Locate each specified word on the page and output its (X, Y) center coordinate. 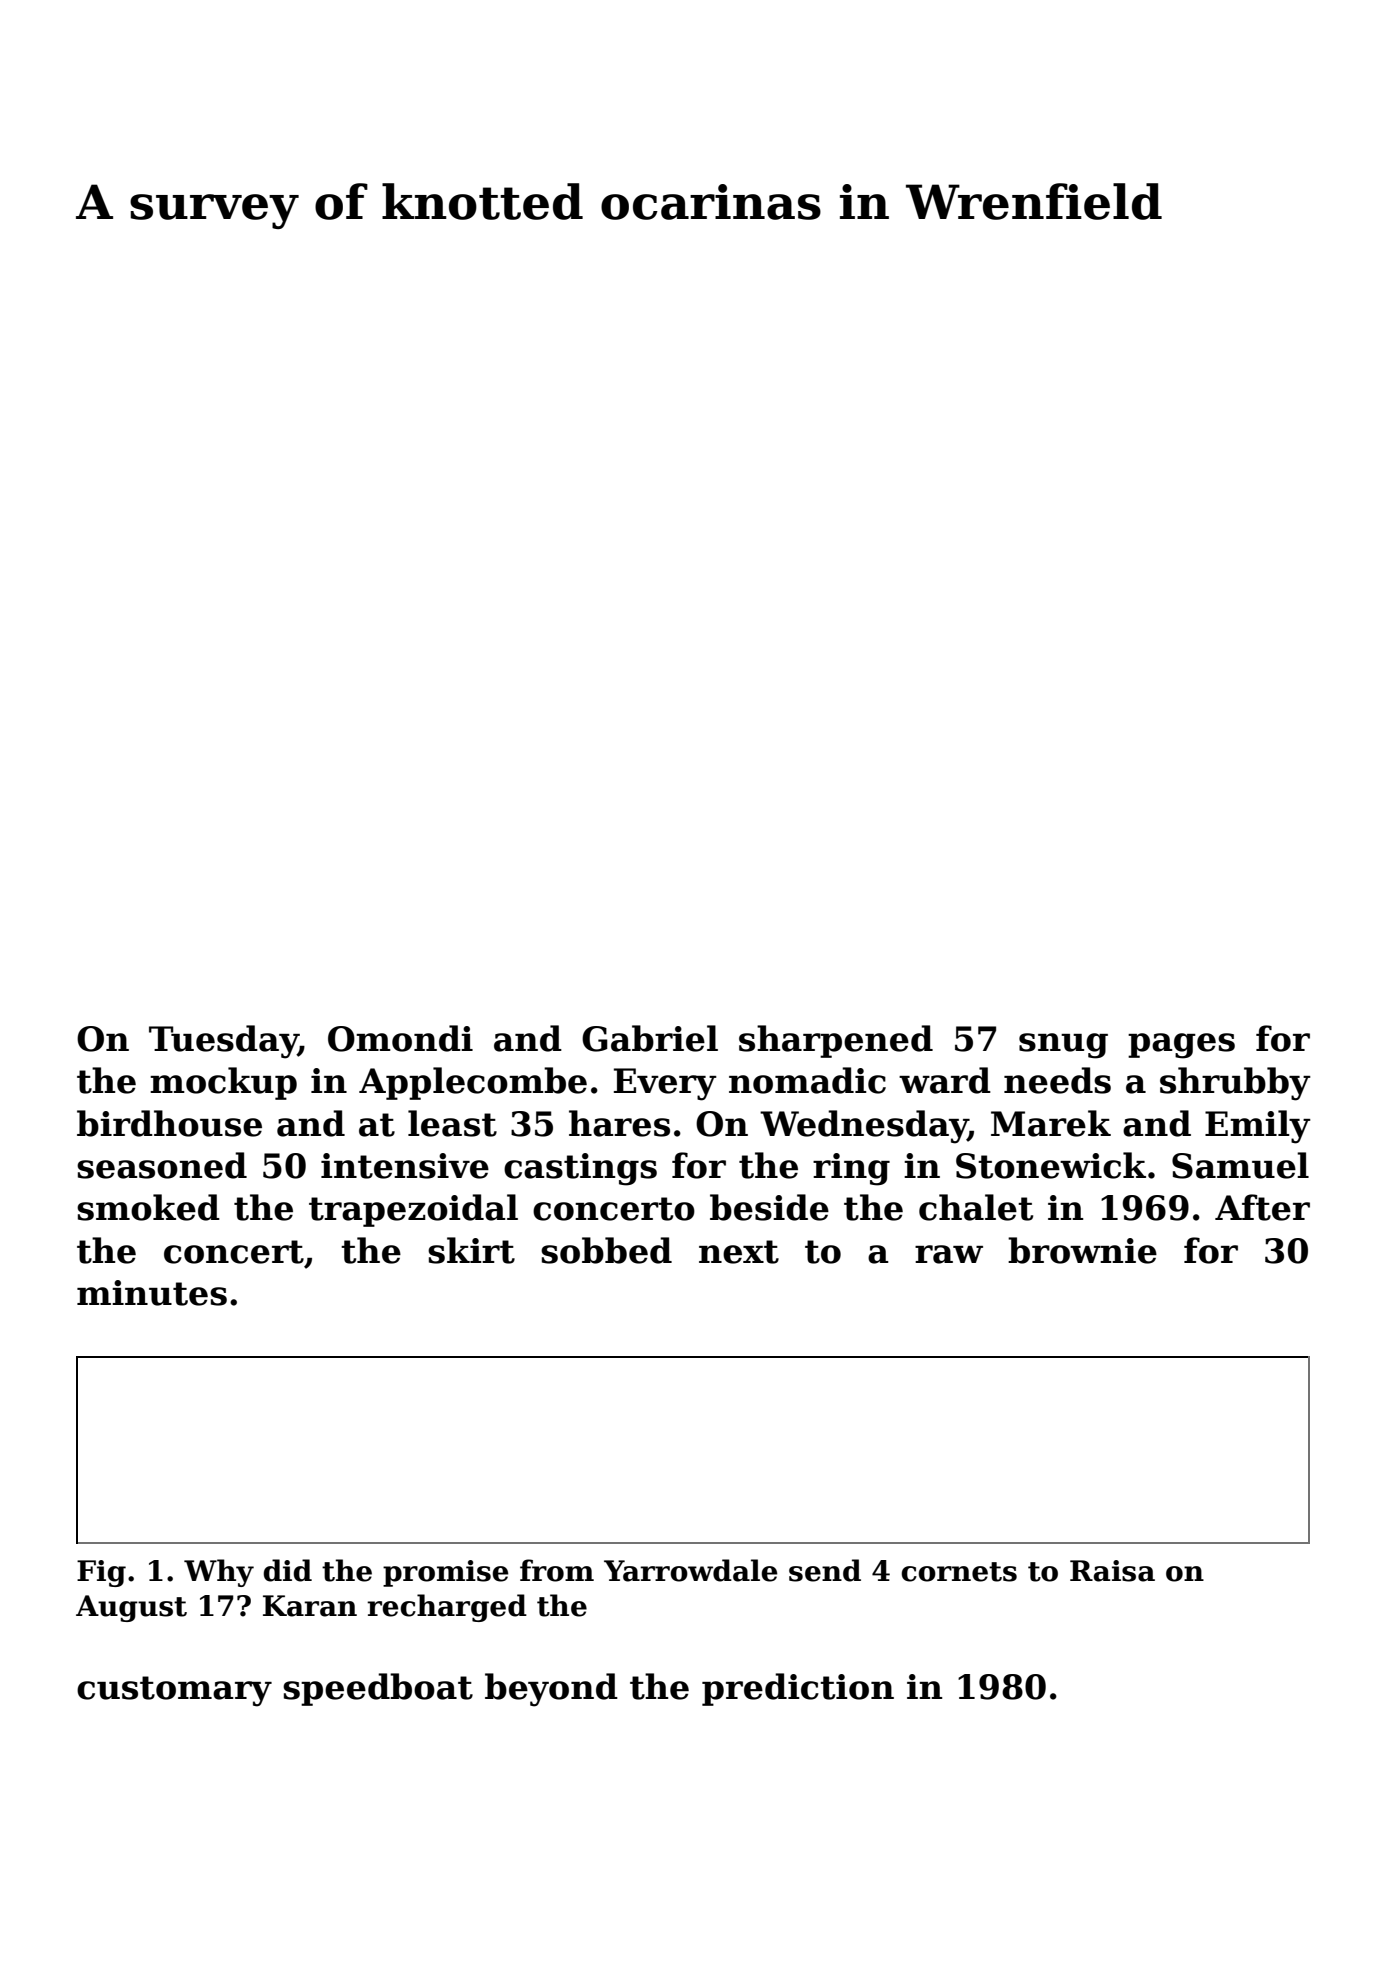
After (1262, 1207)
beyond (551, 1690)
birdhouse (169, 1123)
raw (949, 1254)
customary (174, 1691)
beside (769, 1207)
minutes (152, 1293)
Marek (1051, 1123)
